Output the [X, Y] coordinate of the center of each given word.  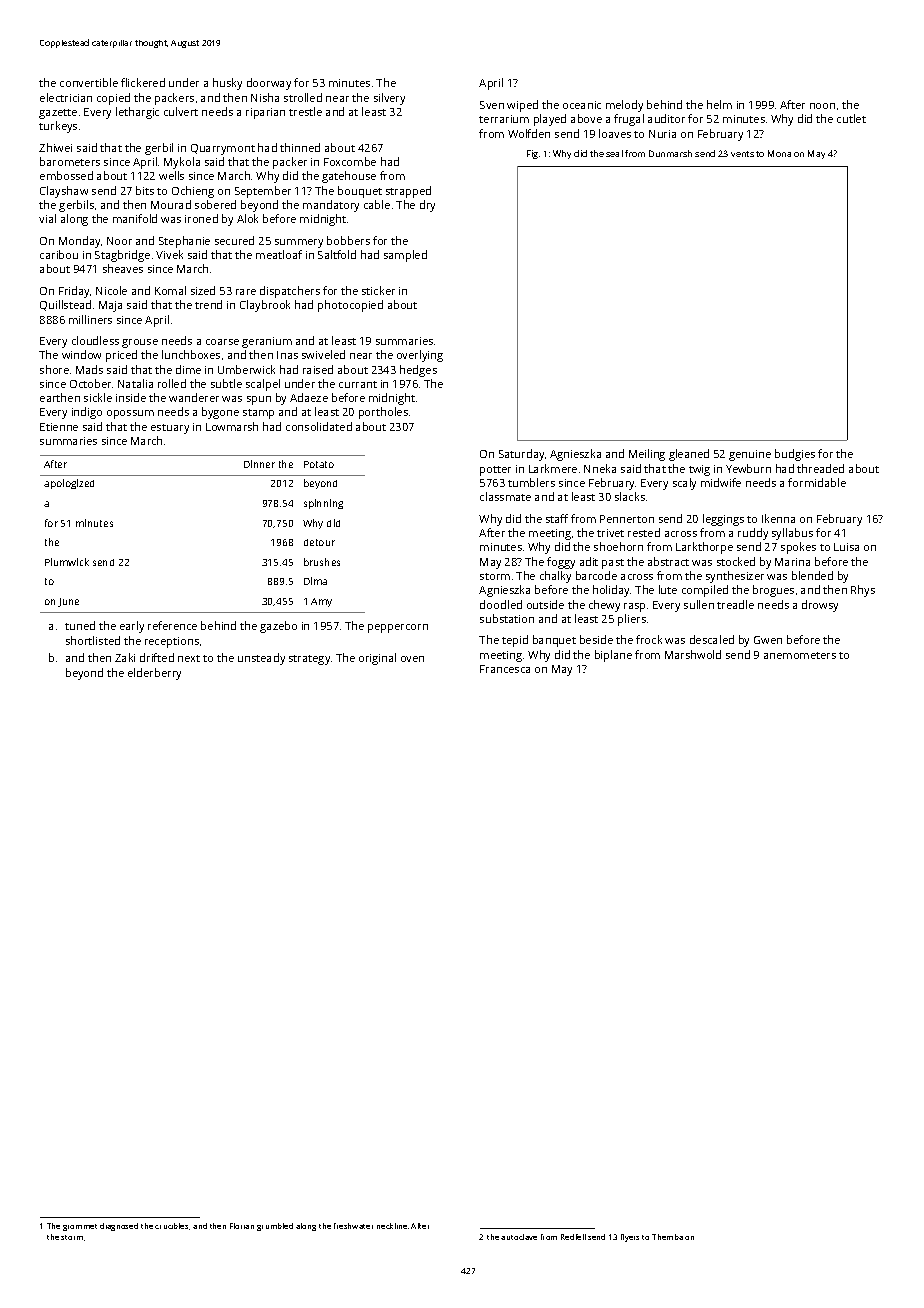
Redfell [573, 1237]
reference [172, 625]
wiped [522, 106]
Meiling [647, 455]
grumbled [275, 1227]
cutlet [851, 118]
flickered [143, 82]
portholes [383, 413]
